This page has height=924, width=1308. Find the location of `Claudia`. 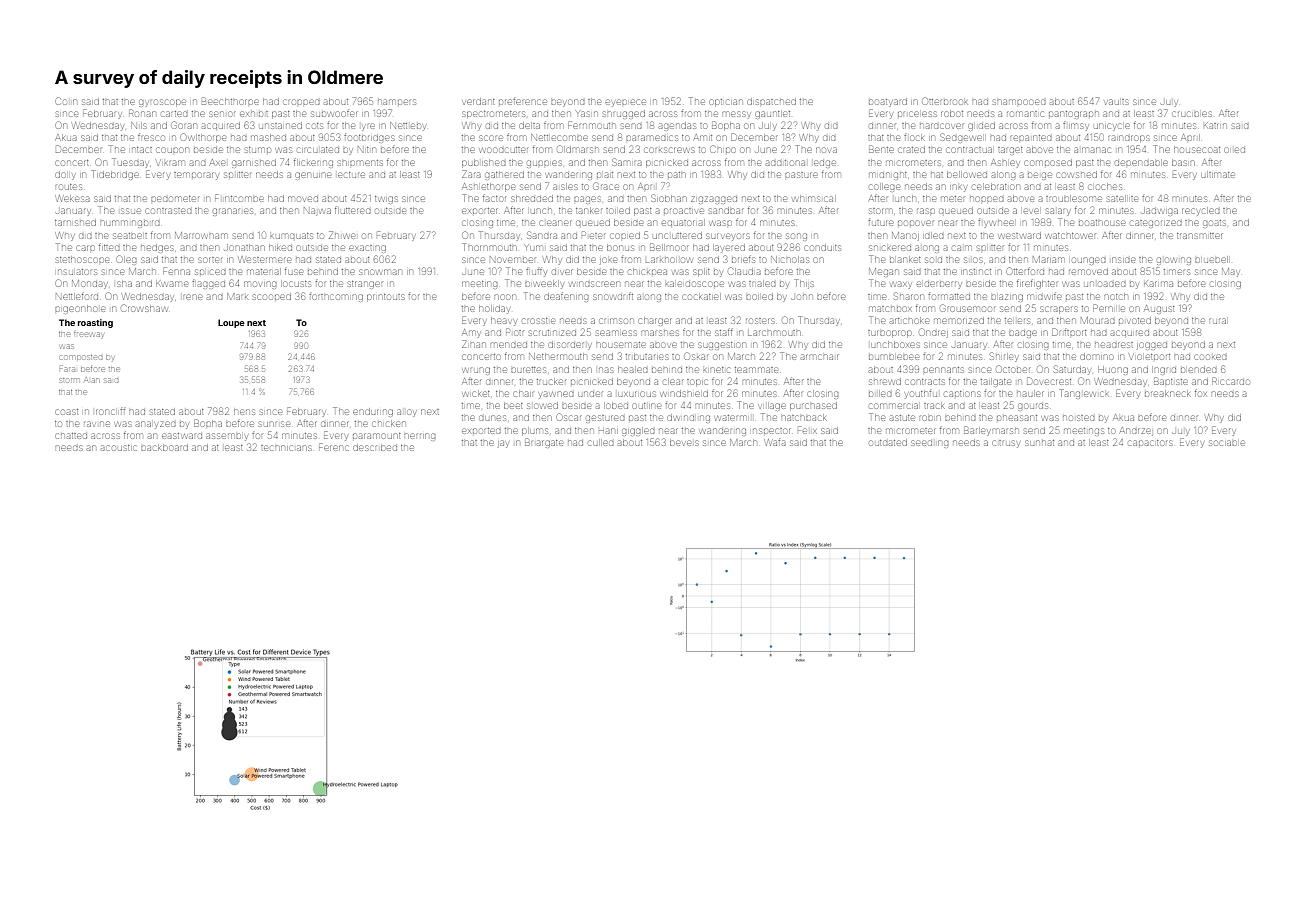

Claudia is located at coordinates (745, 271).
